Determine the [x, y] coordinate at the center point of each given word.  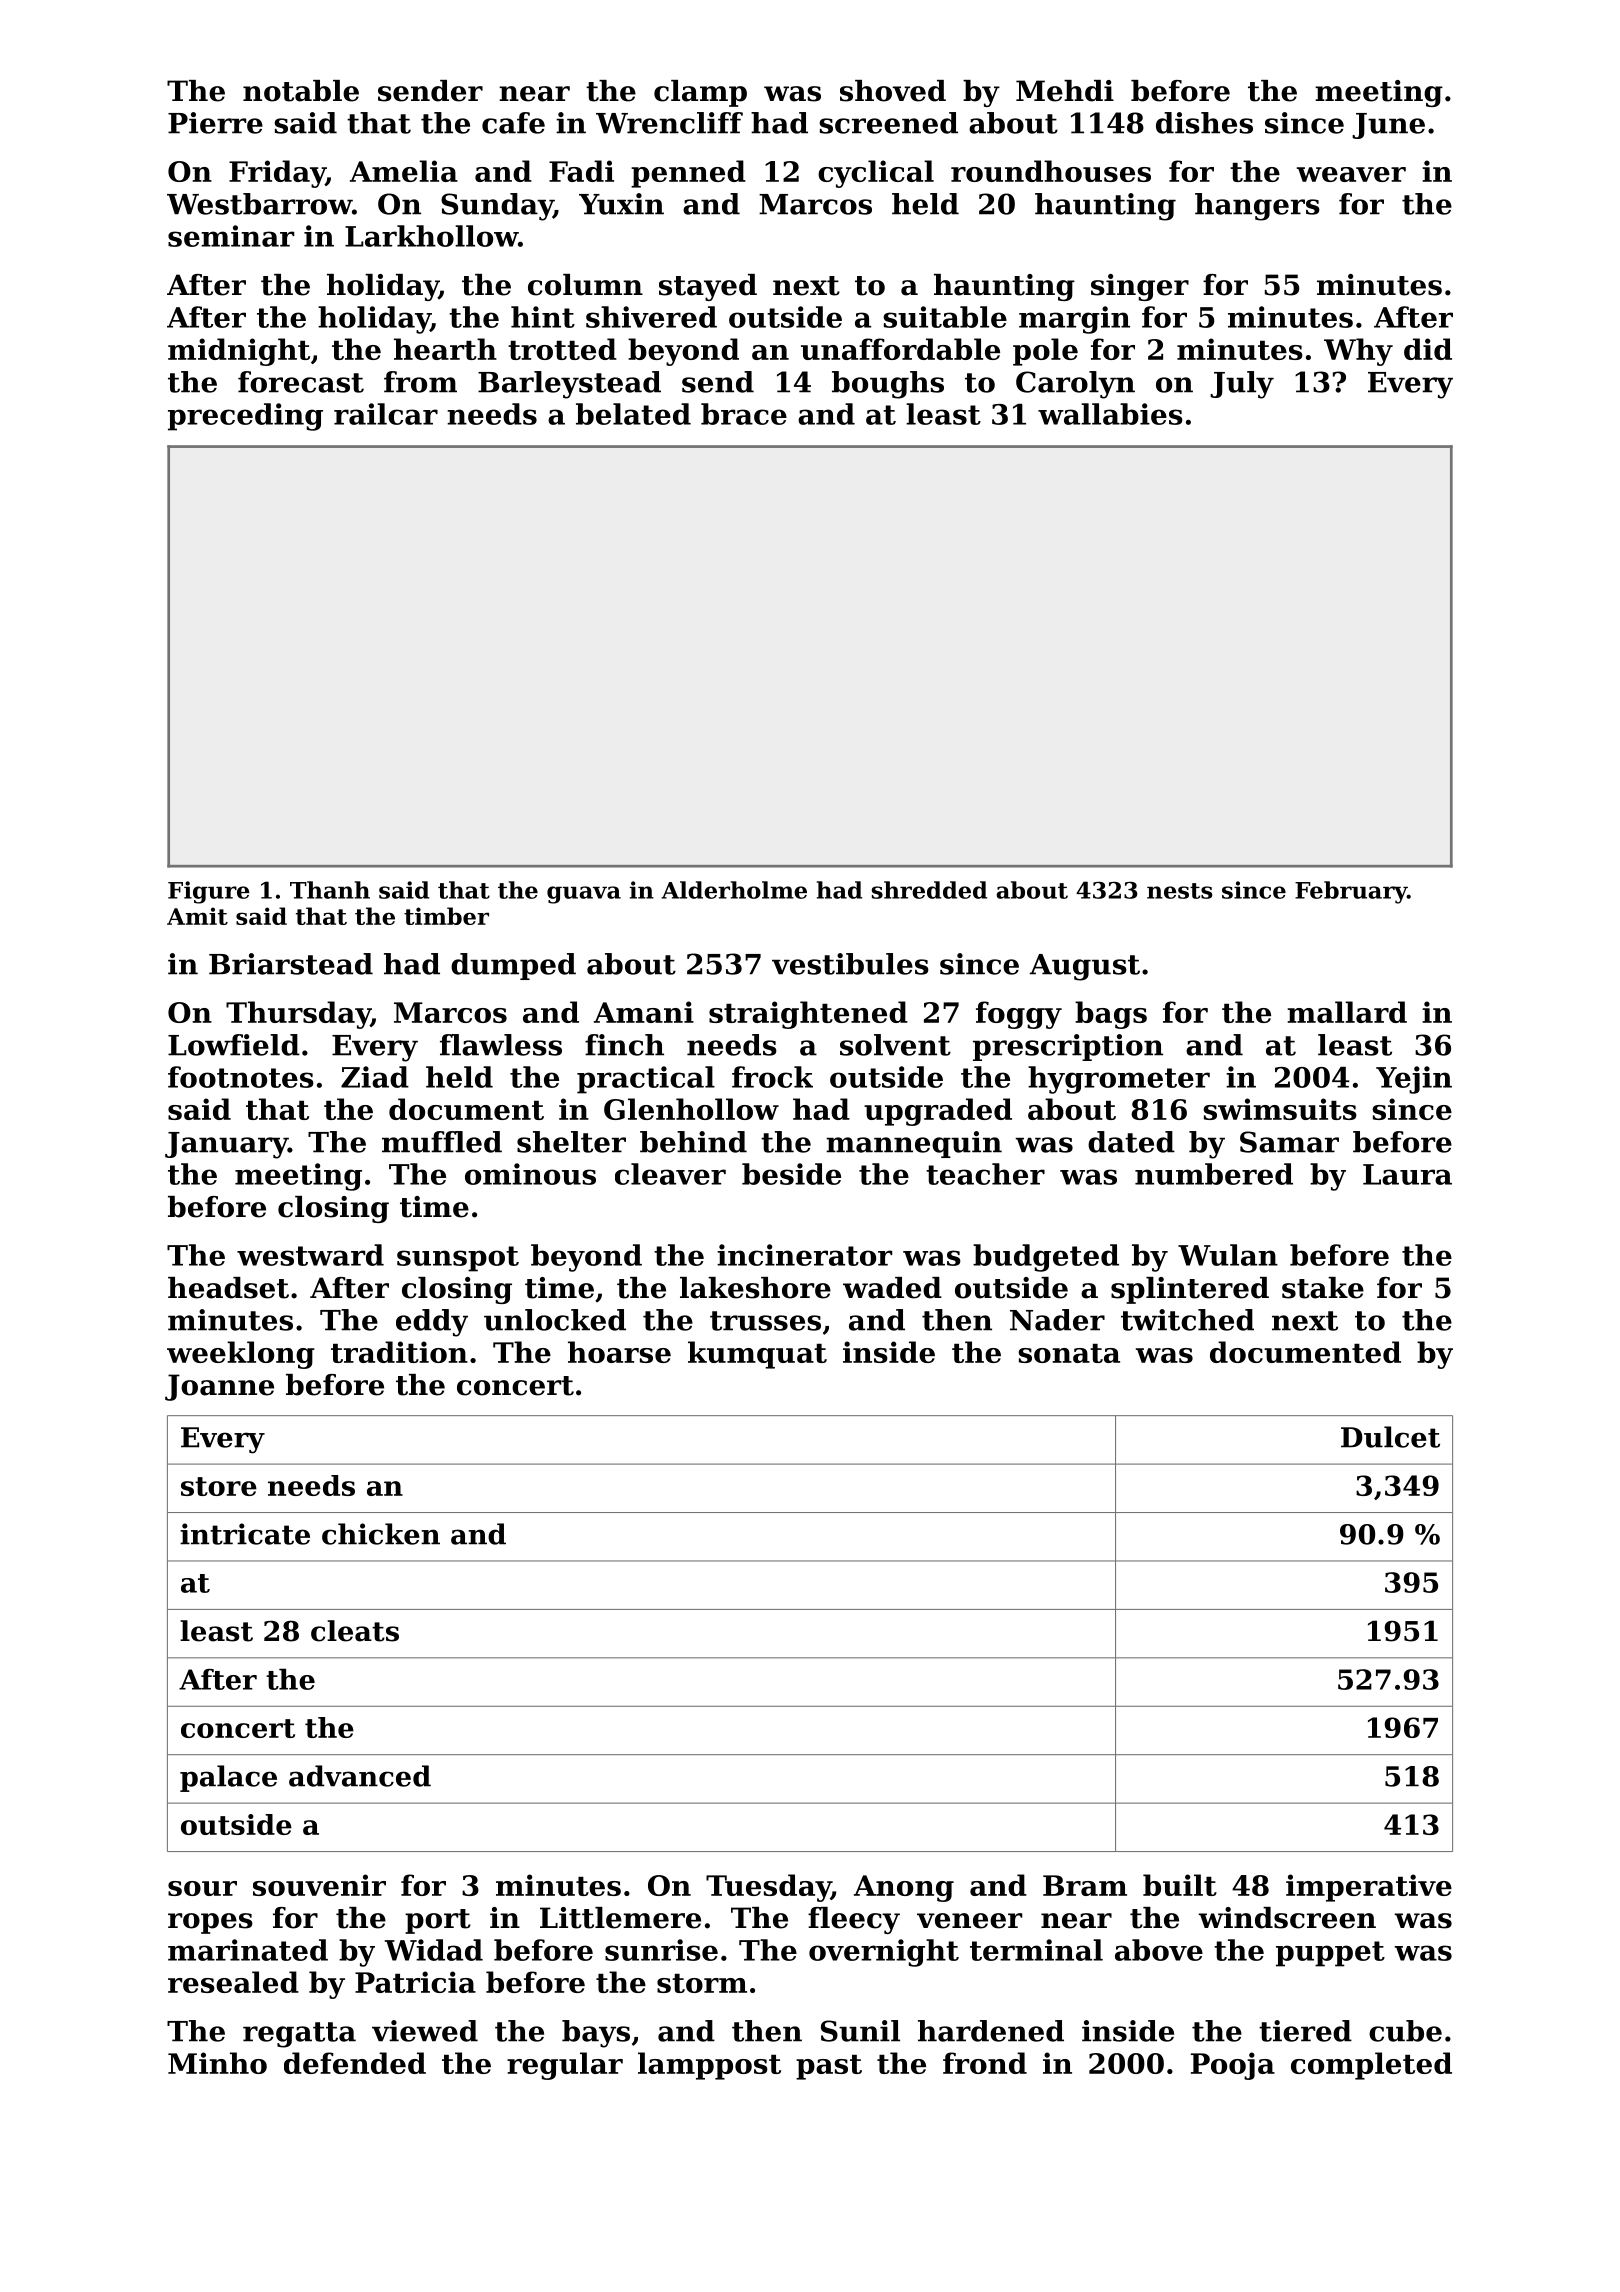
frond [985, 2063]
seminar [231, 236]
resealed [233, 1982]
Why [1358, 352]
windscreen [1287, 1918]
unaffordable [900, 349]
